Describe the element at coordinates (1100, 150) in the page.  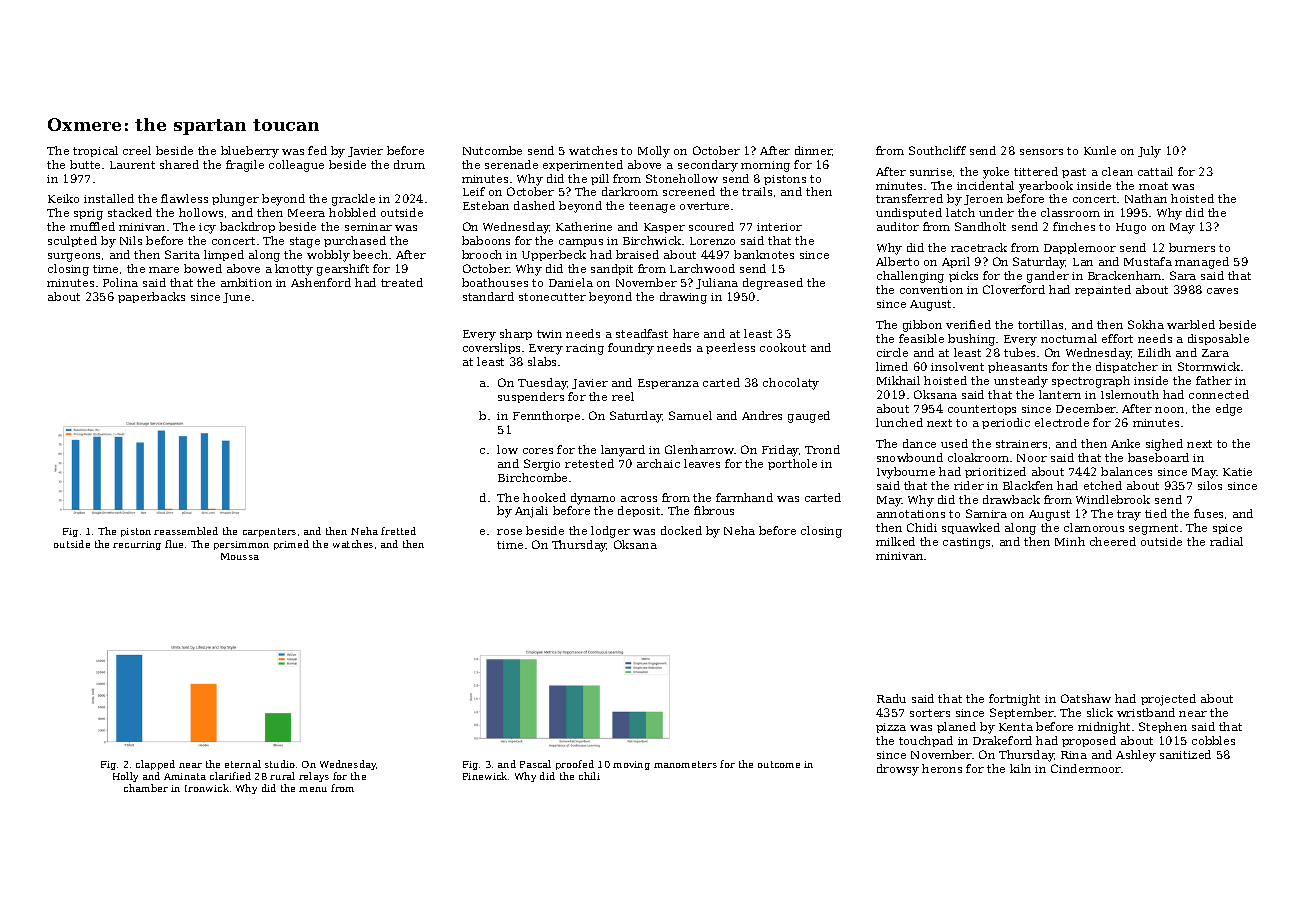
I see `Kunle` at that location.
